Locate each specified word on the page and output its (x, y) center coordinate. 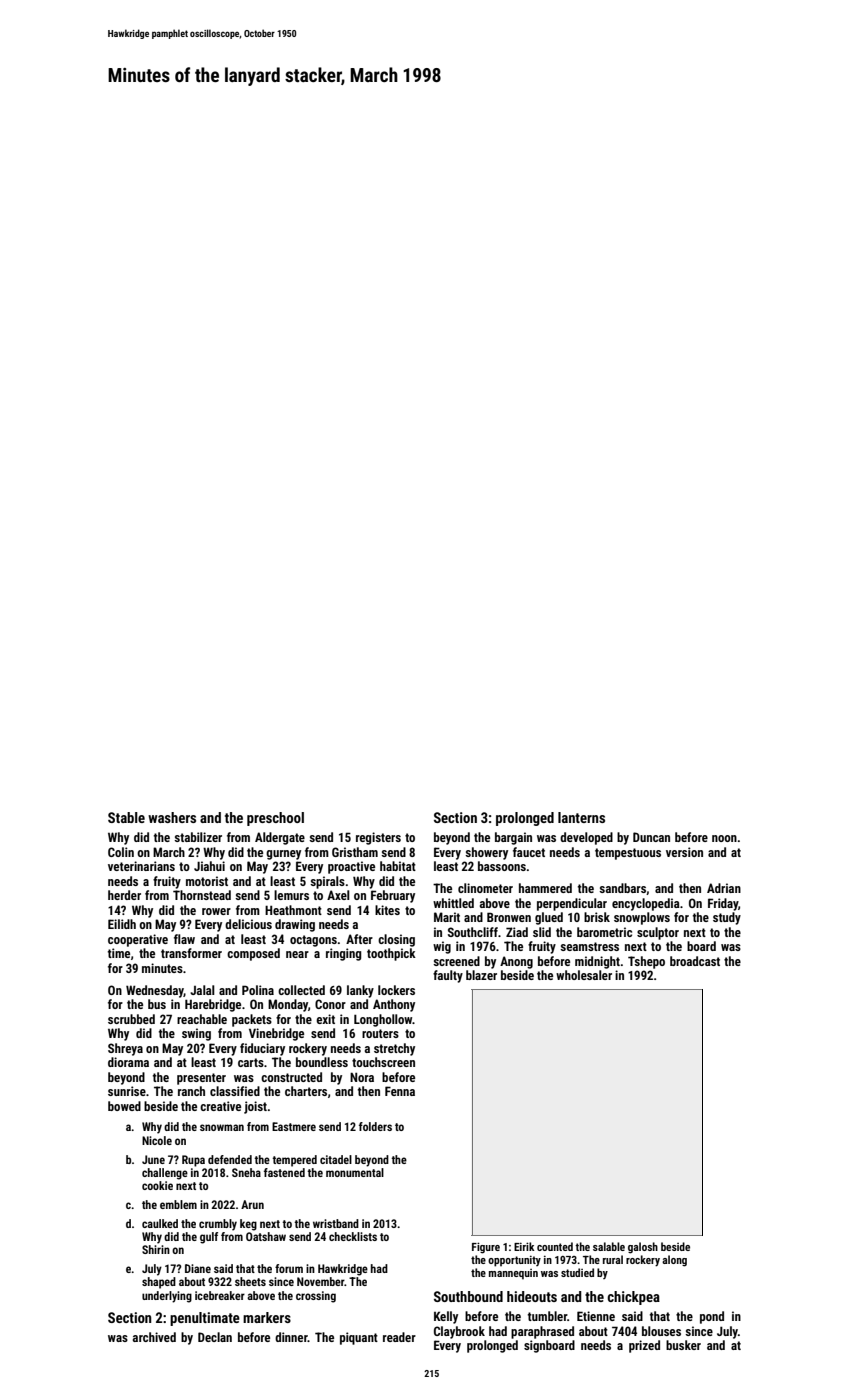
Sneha (246, 1172)
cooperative (138, 940)
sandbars (622, 888)
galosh (643, 1248)
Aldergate (280, 838)
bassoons (502, 866)
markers (267, 1317)
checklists (353, 1236)
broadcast (695, 961)
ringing (343, 954)
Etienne (596, 1316)
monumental (355, 1172)
